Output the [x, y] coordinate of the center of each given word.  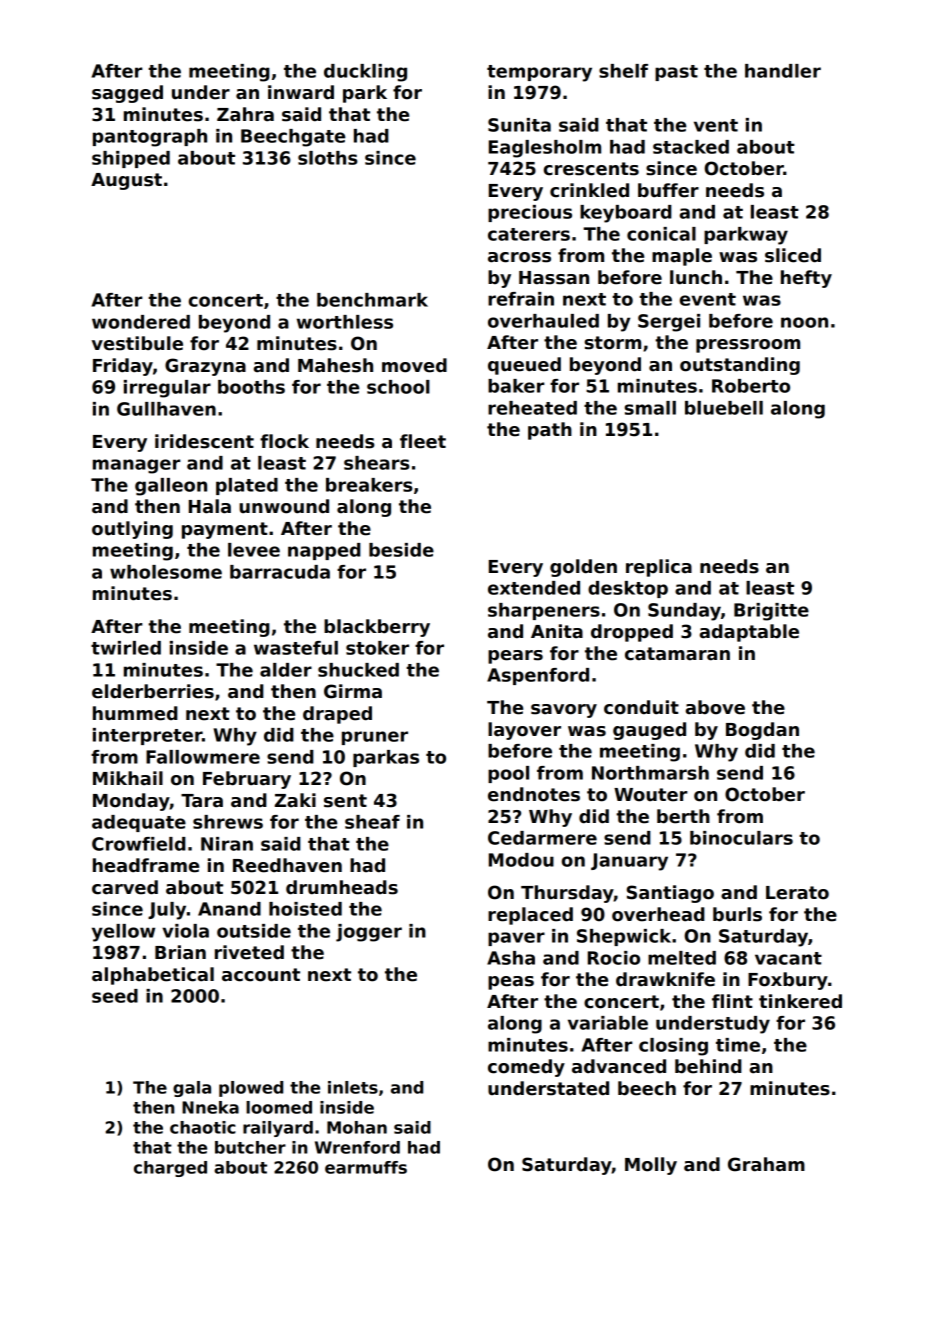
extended [534, 588]
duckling [365, 73]
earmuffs [366, 1167]
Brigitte [771, 612]
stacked [691, 147]
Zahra [245, 114]
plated [247, 486]
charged [170, 1169]
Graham [766, 1164]
